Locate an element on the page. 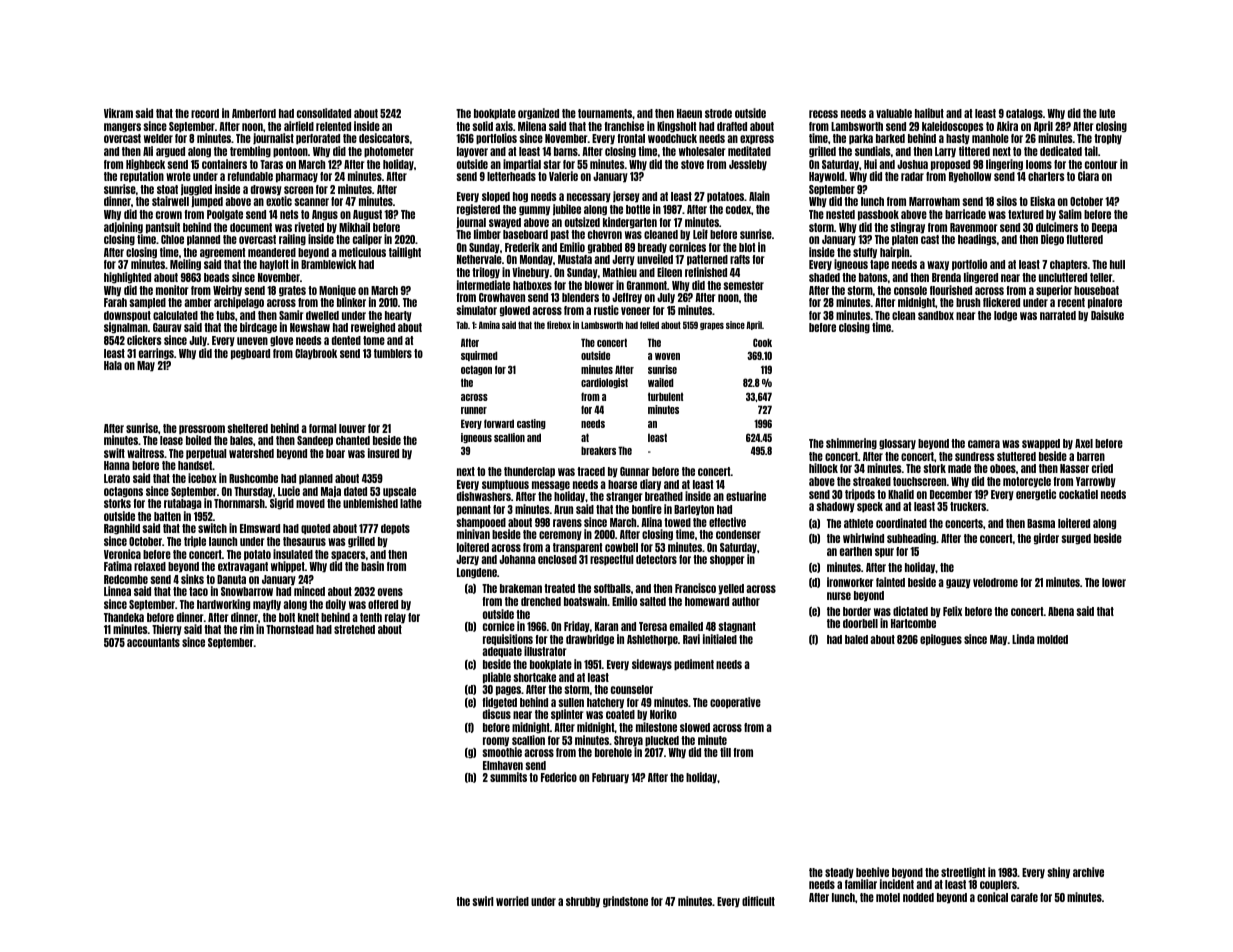 The height and width of the page is (952, 1233). stove is located at coordinates (692, 164).
